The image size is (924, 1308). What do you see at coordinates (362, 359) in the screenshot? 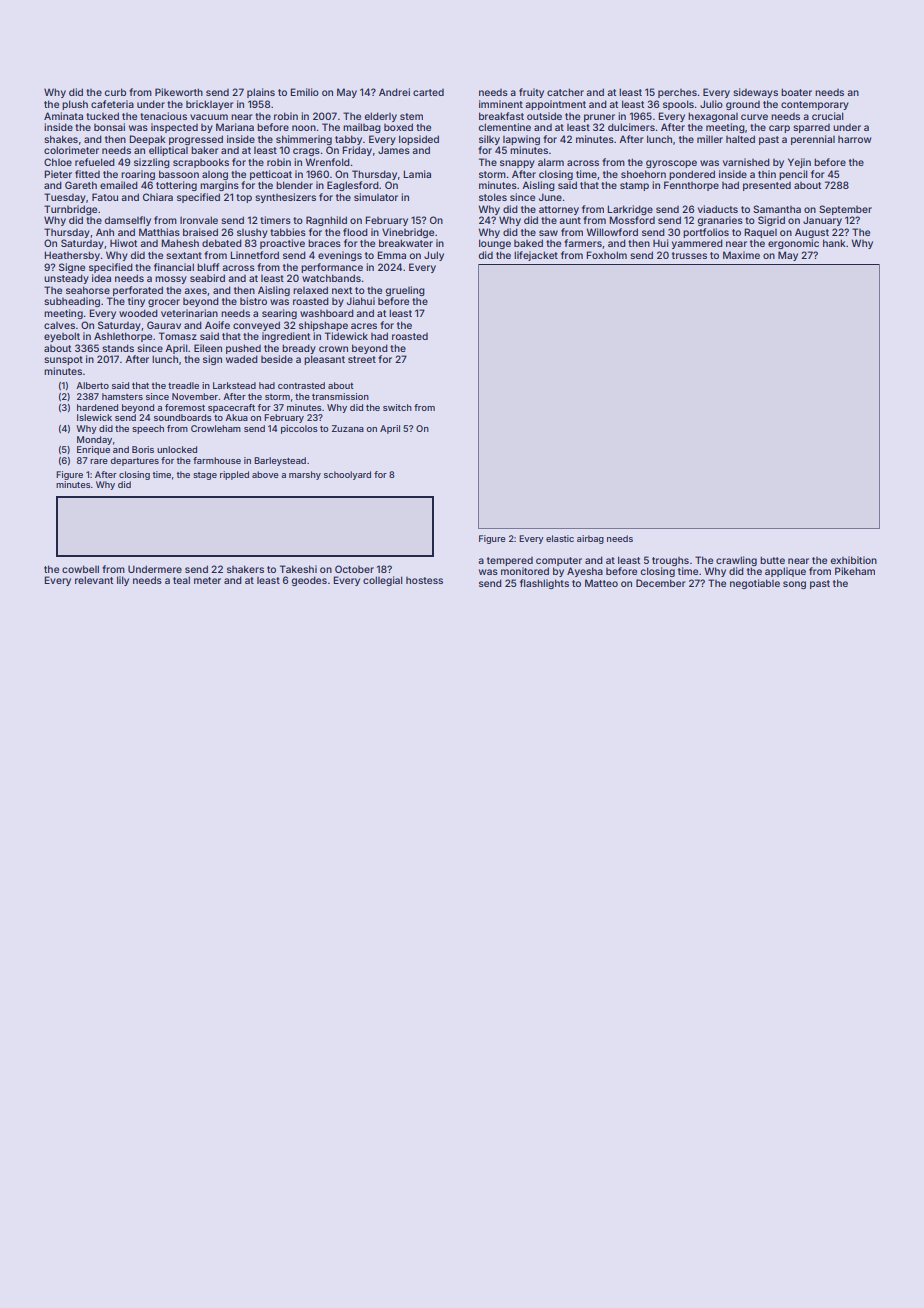
I see `street` at bounding box center [362, 359].
